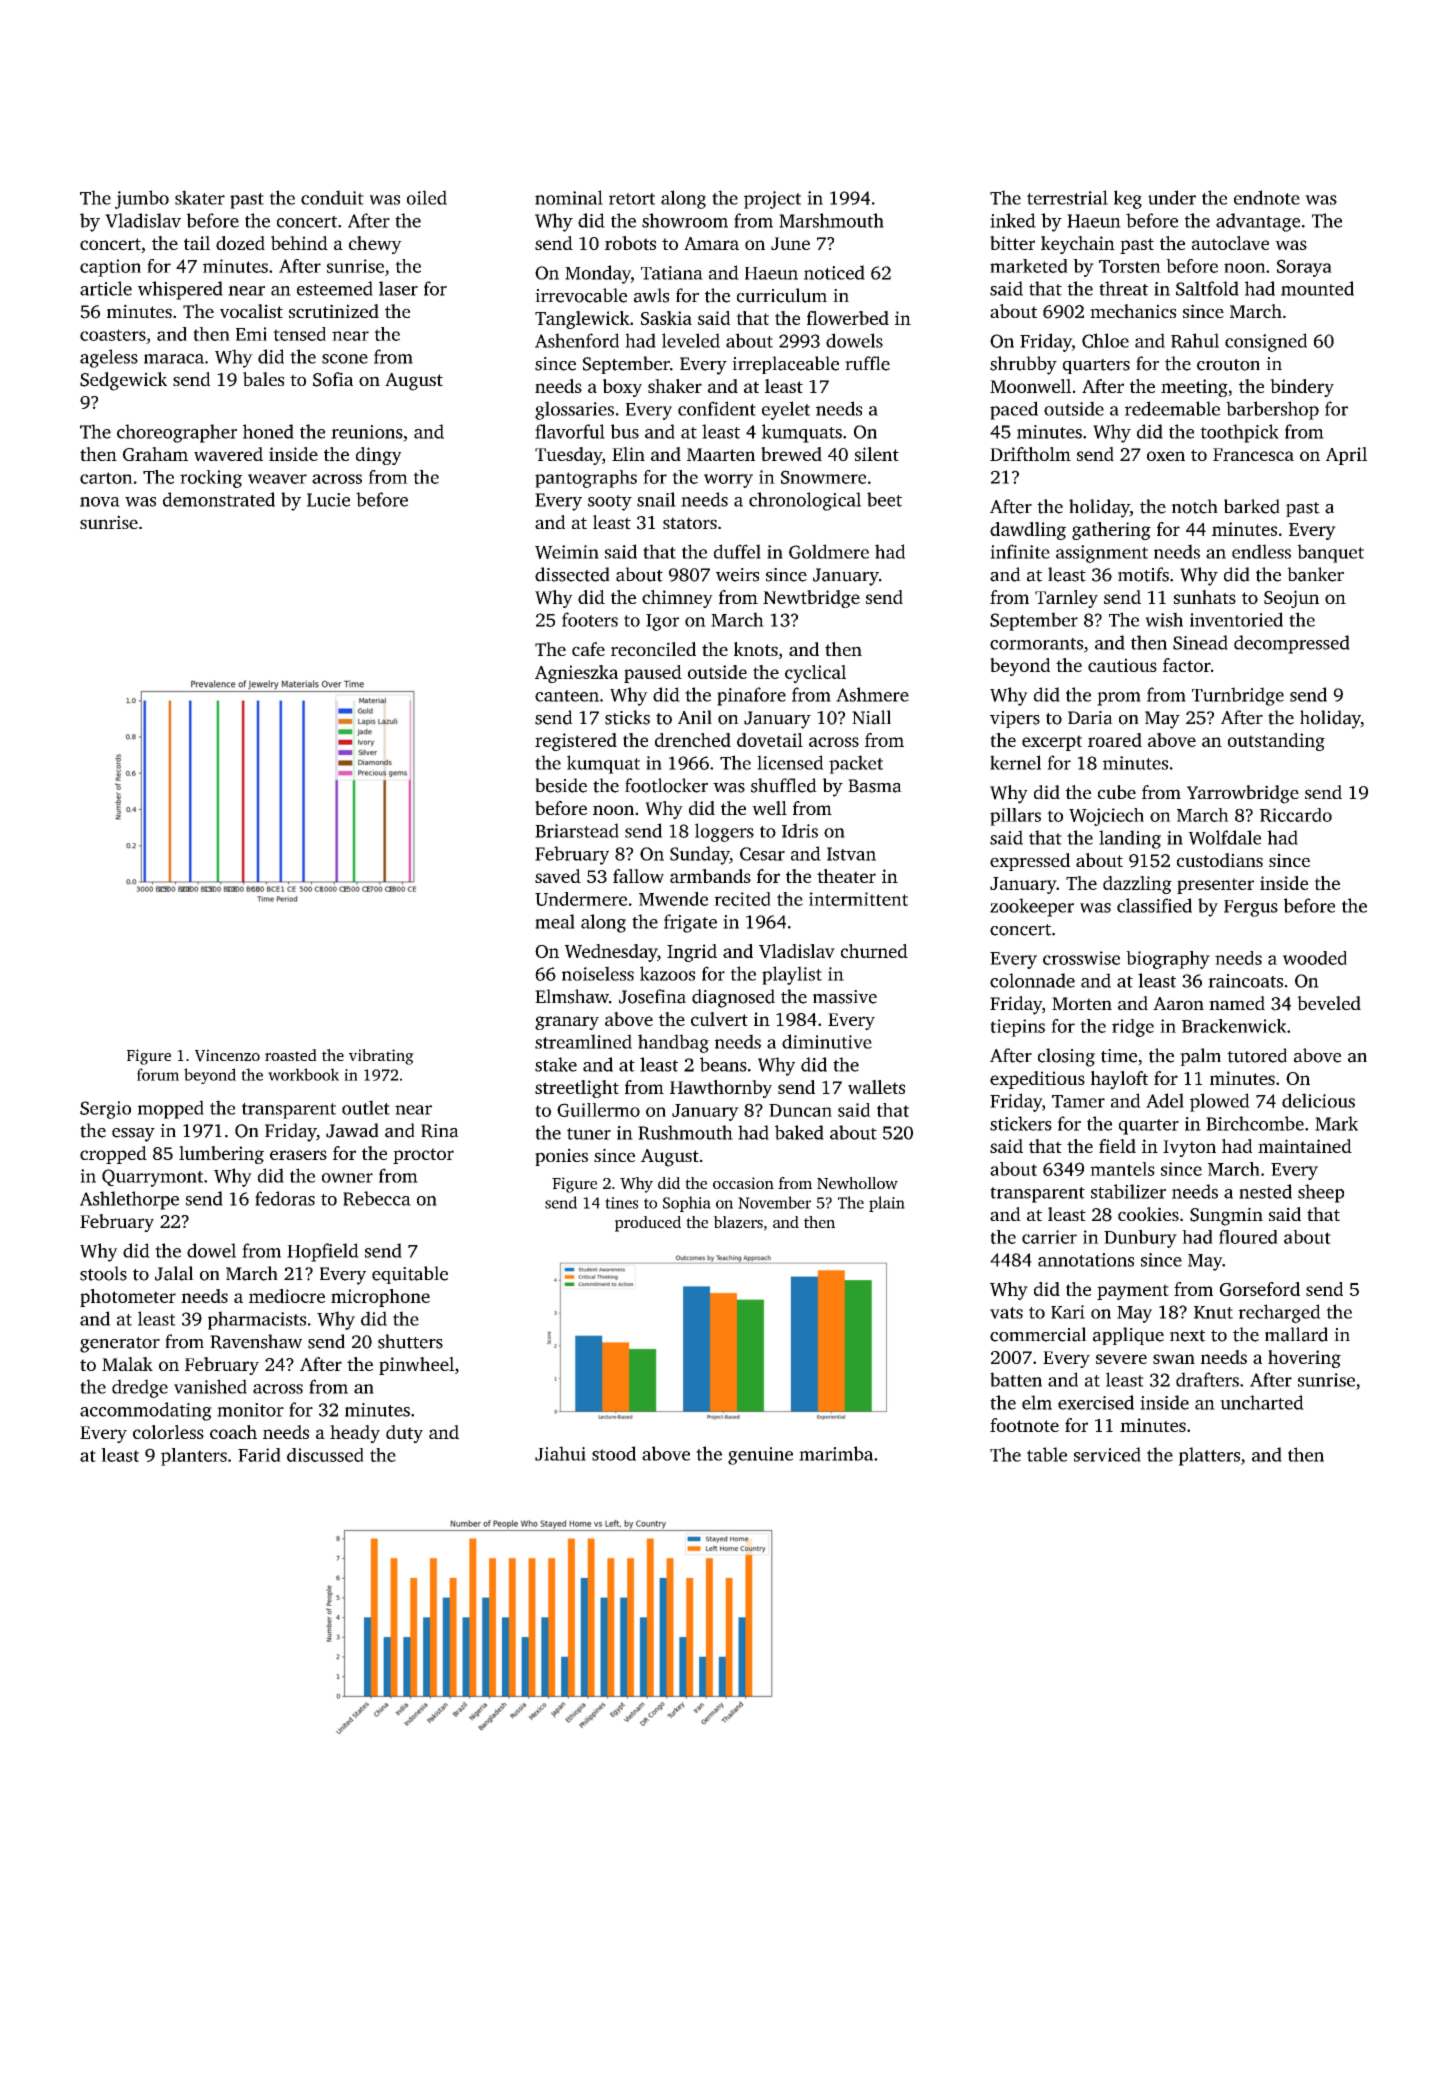  What do you see at coordinates (887, 1204) in the screenshot?
I see `plain` at bounding box center [887, 1204].
